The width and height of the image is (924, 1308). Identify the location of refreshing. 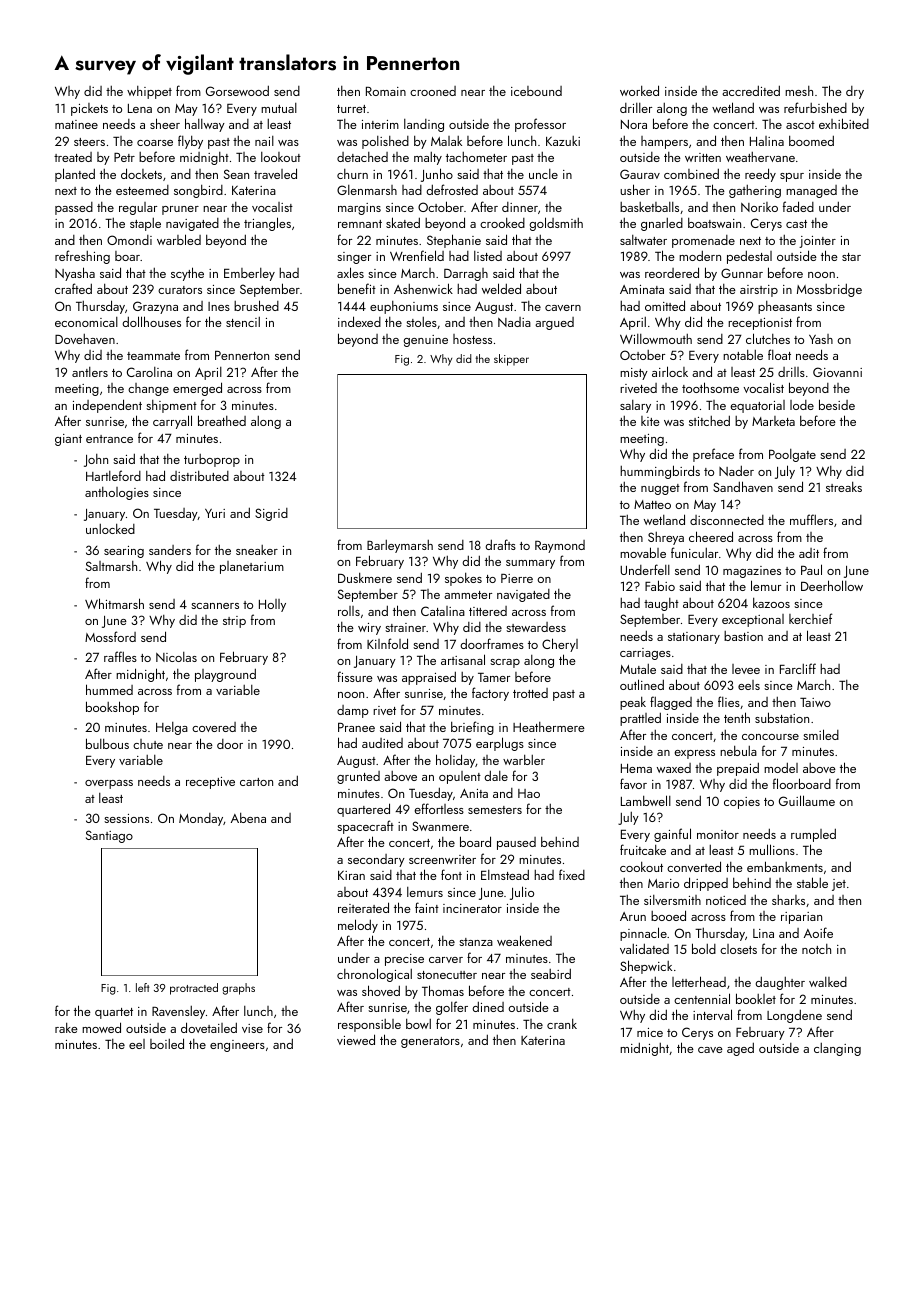
(82, 257).
